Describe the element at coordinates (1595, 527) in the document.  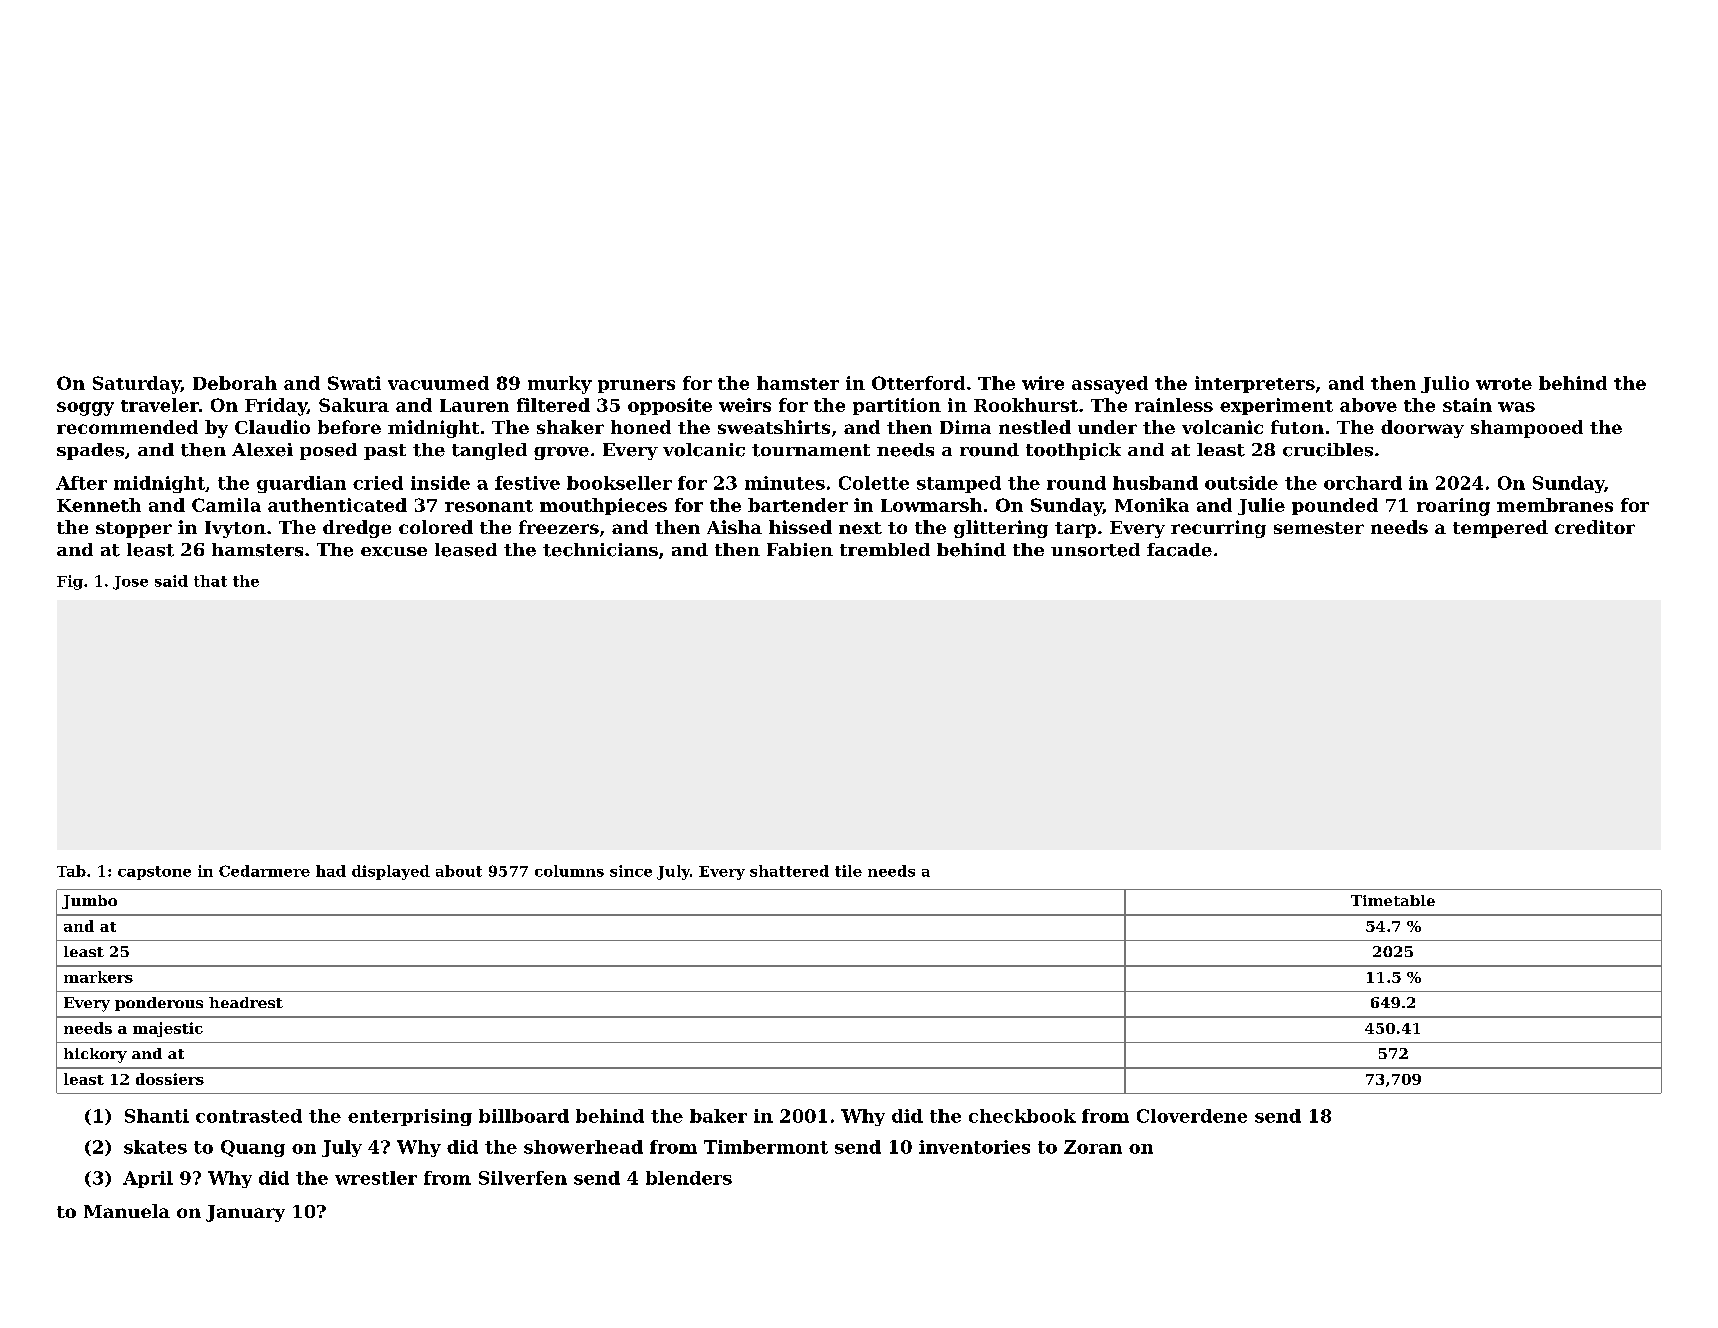
I see `creditor` at that location.
